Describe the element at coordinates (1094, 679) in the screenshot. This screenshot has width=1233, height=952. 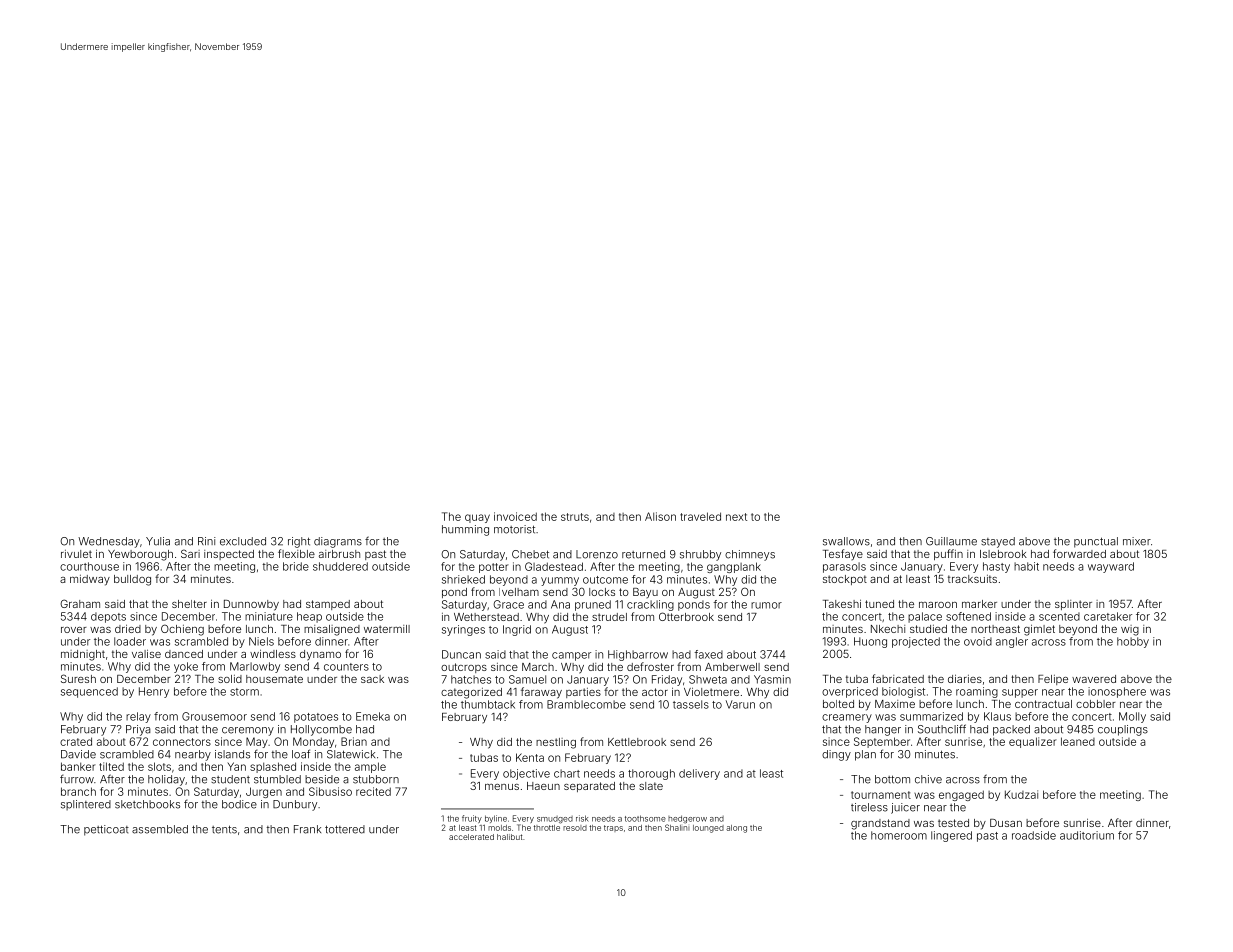
I see `wavered` at that location.
